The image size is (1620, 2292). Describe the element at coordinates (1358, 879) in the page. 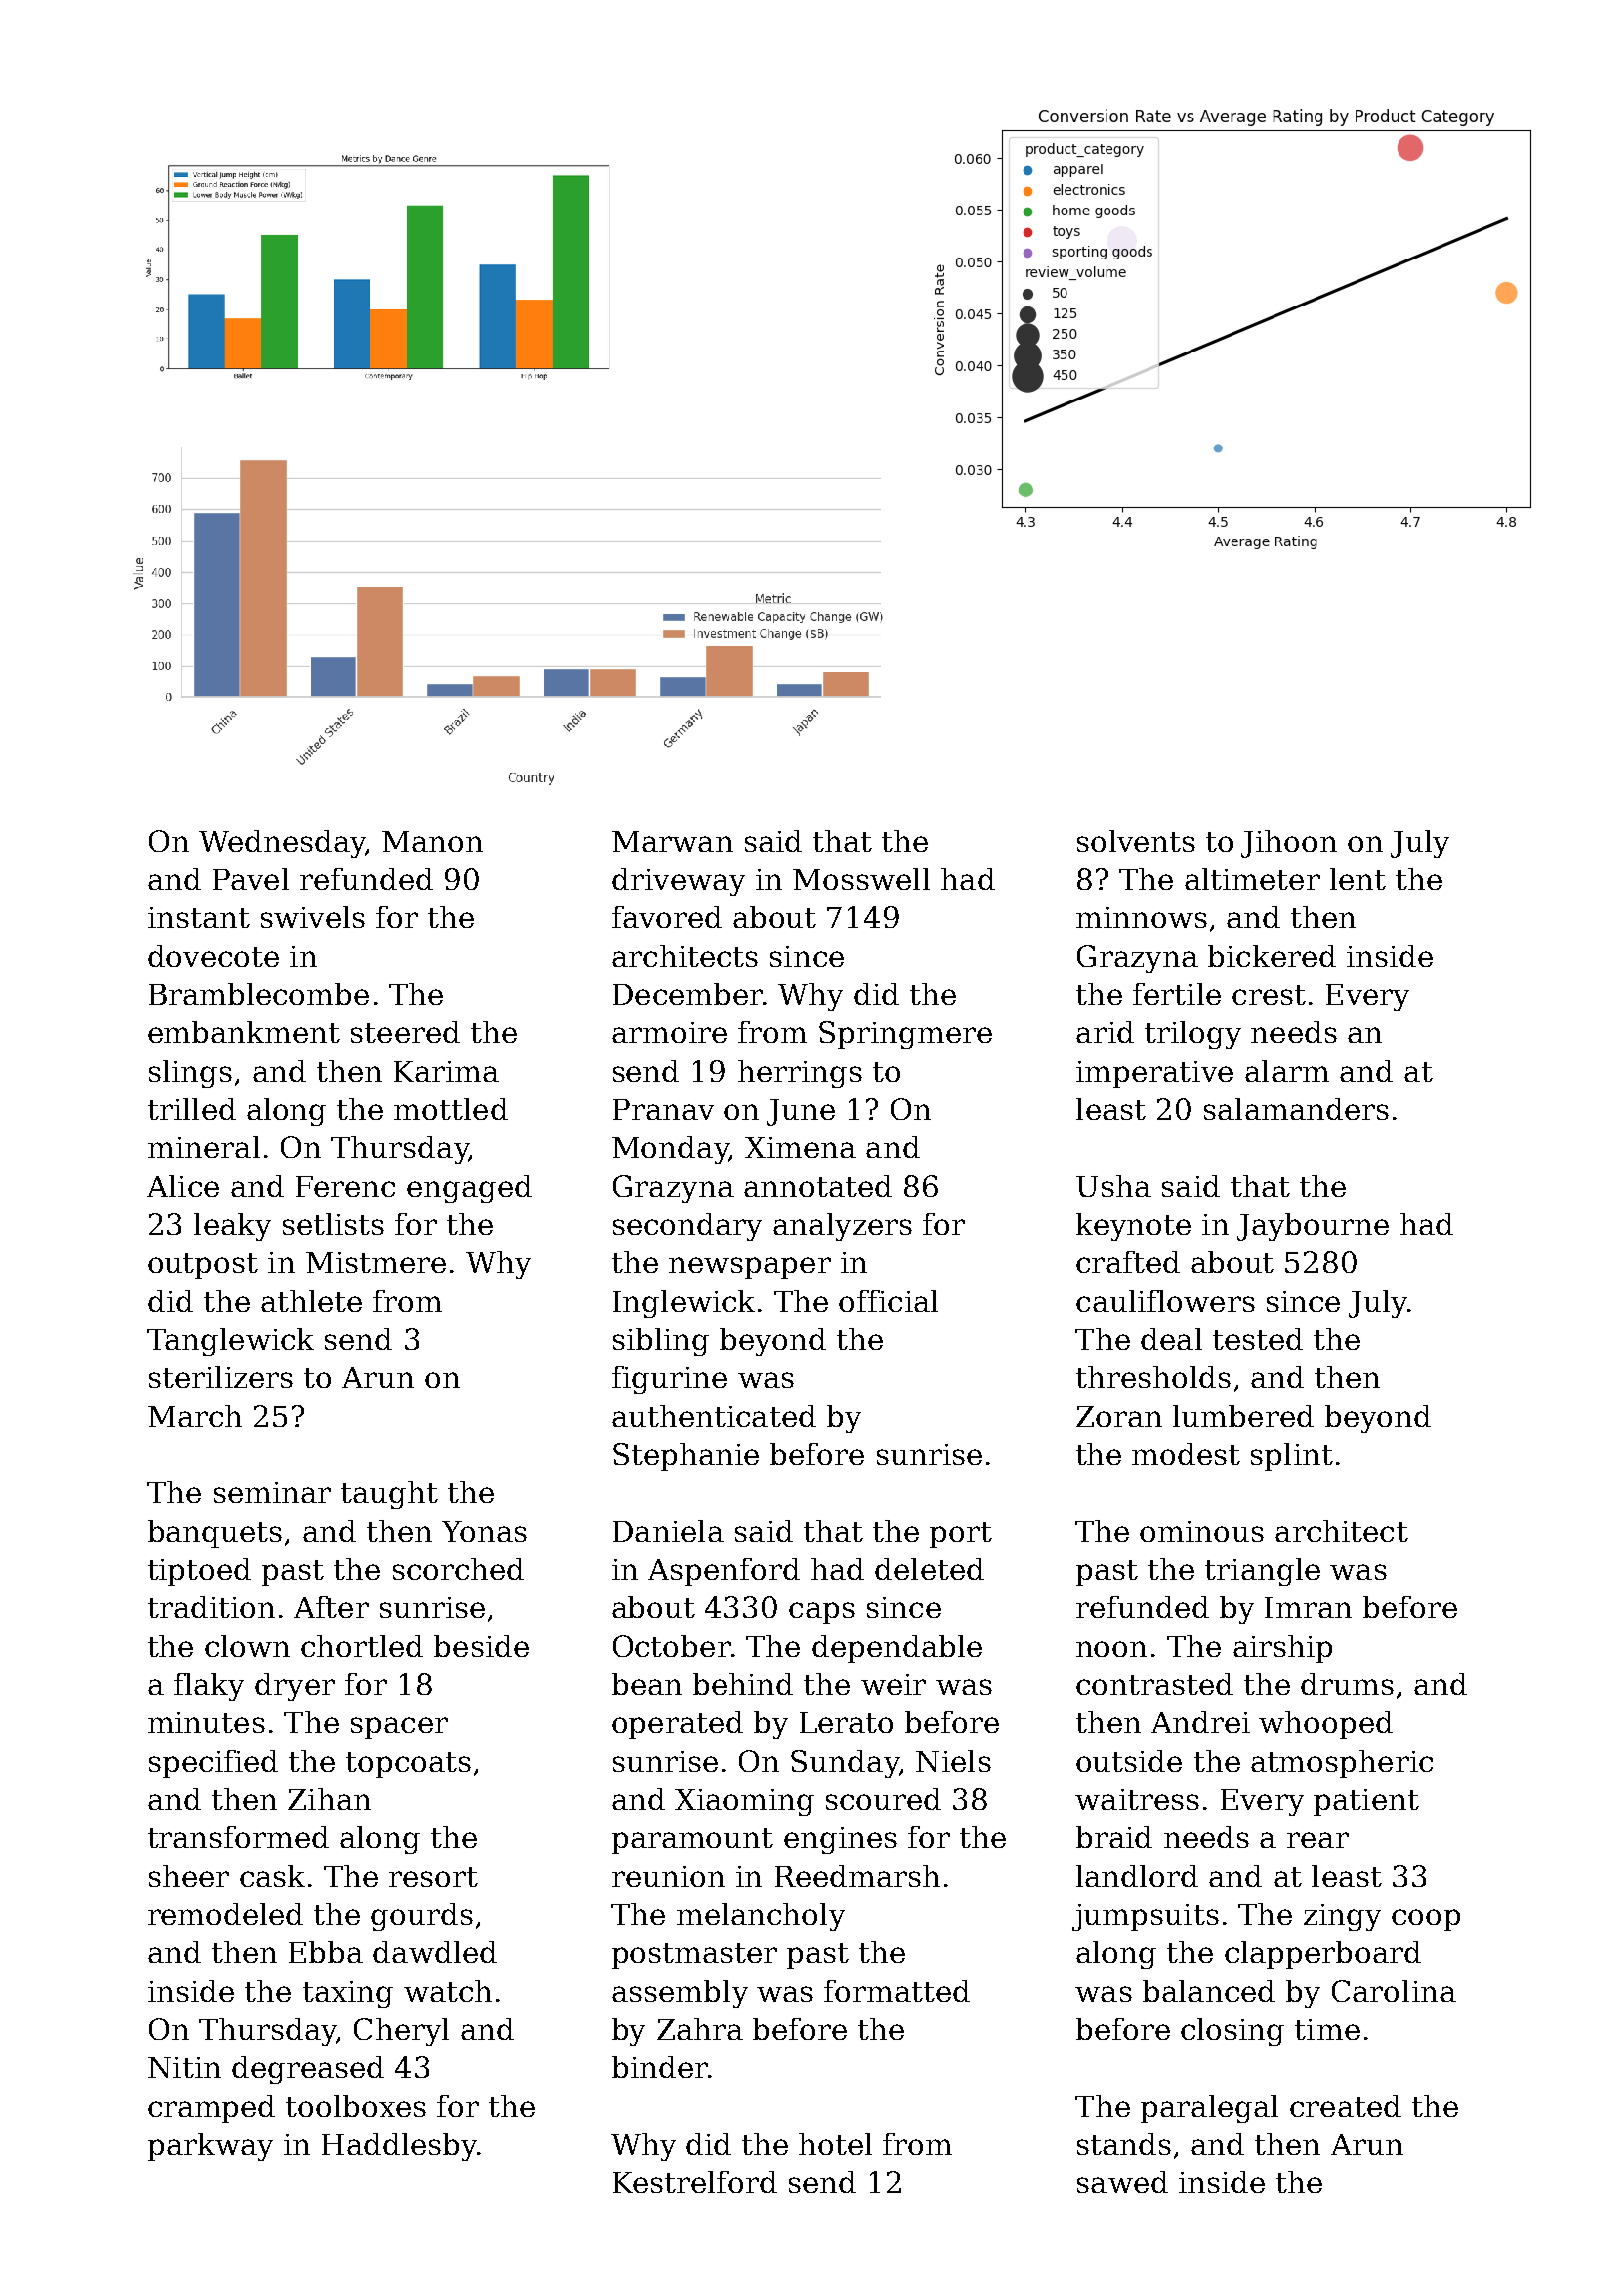

I see `lent` at that location.
